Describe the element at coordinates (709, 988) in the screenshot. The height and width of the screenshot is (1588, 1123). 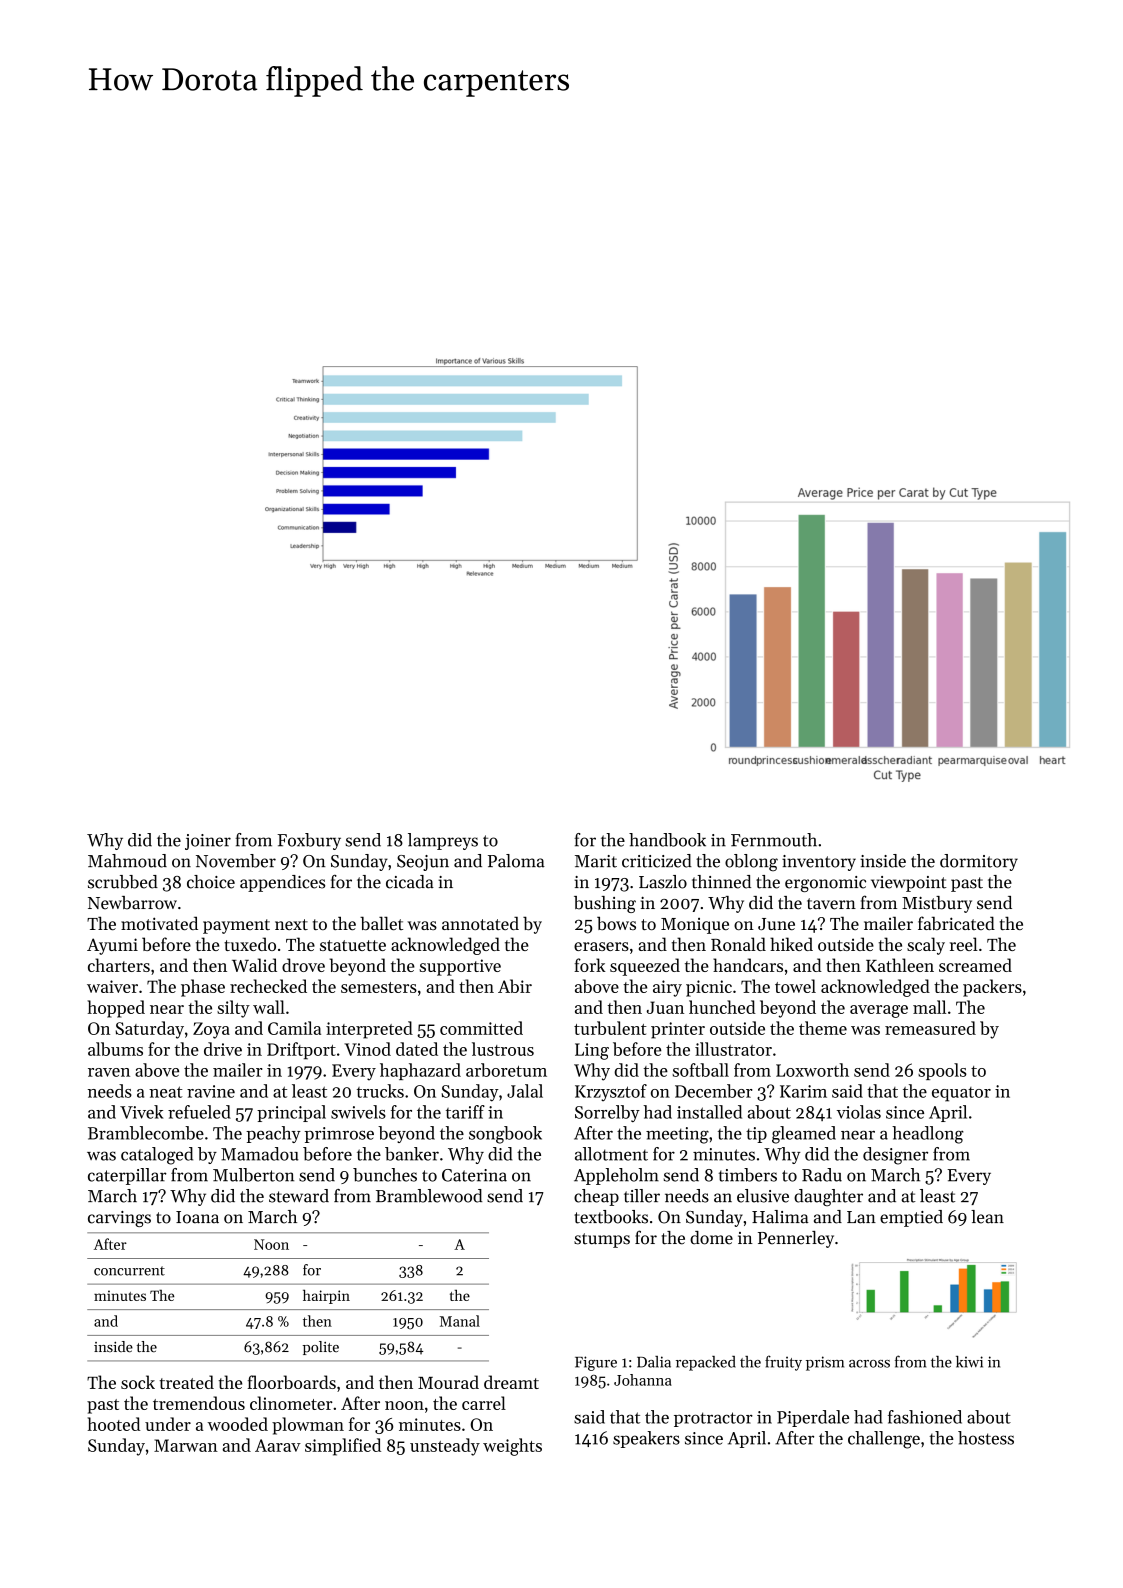
I see `picnic` at that location.
